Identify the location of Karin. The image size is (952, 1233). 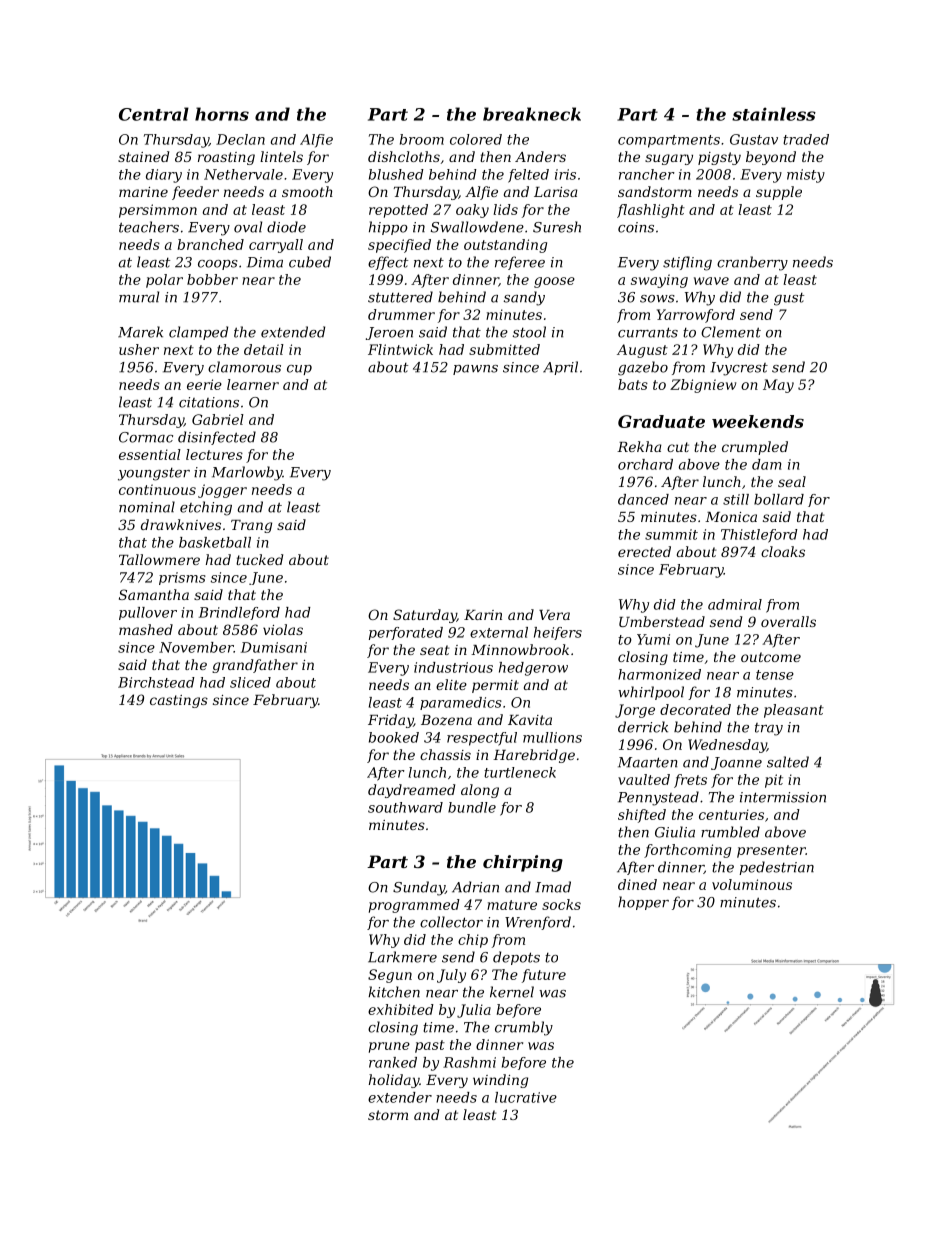
(483, 615).
